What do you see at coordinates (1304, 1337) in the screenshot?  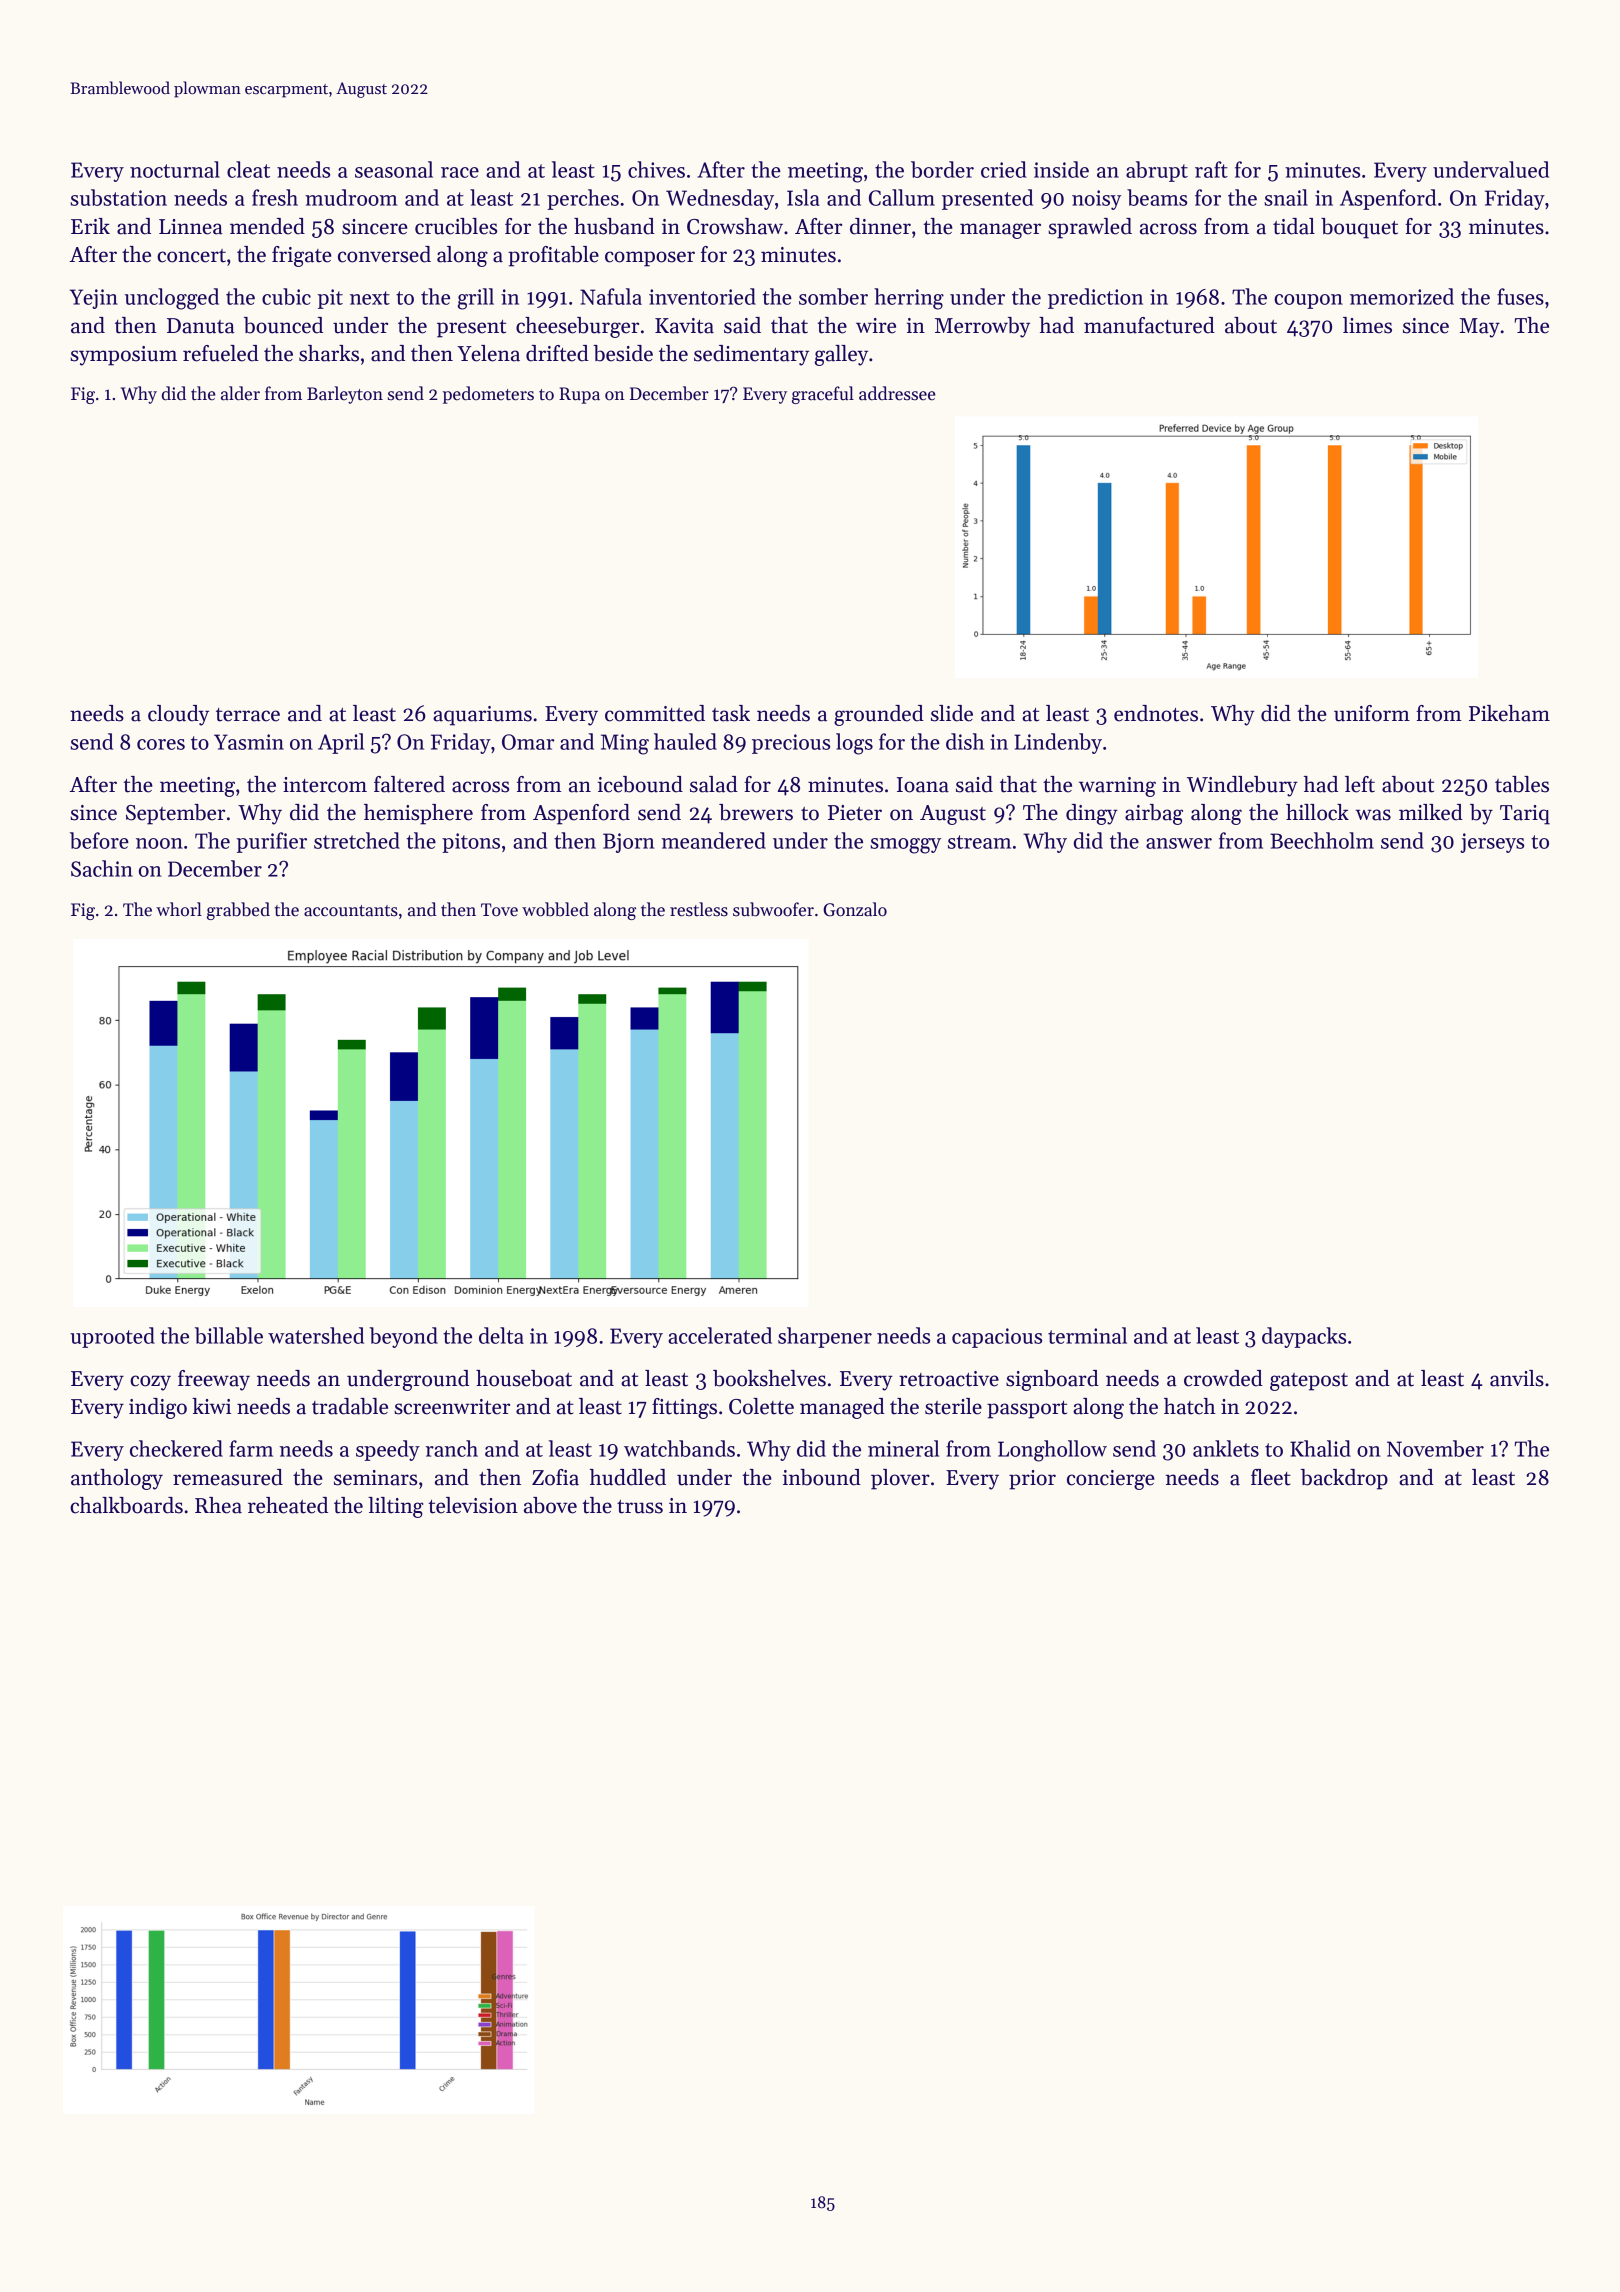 I see `daypacks` at bounding box center [1304, 1337].
